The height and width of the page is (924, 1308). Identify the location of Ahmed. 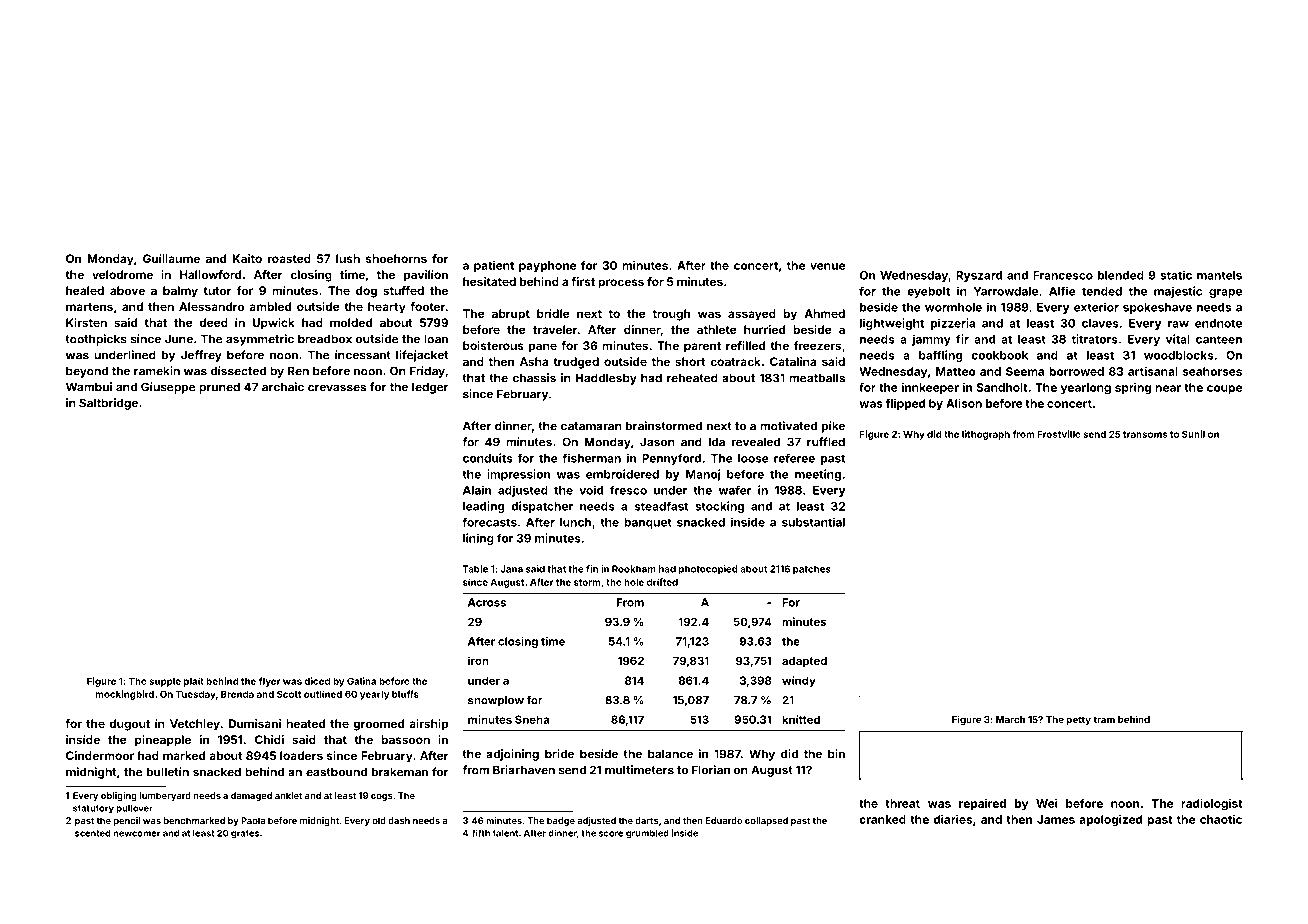
(824, 313).
